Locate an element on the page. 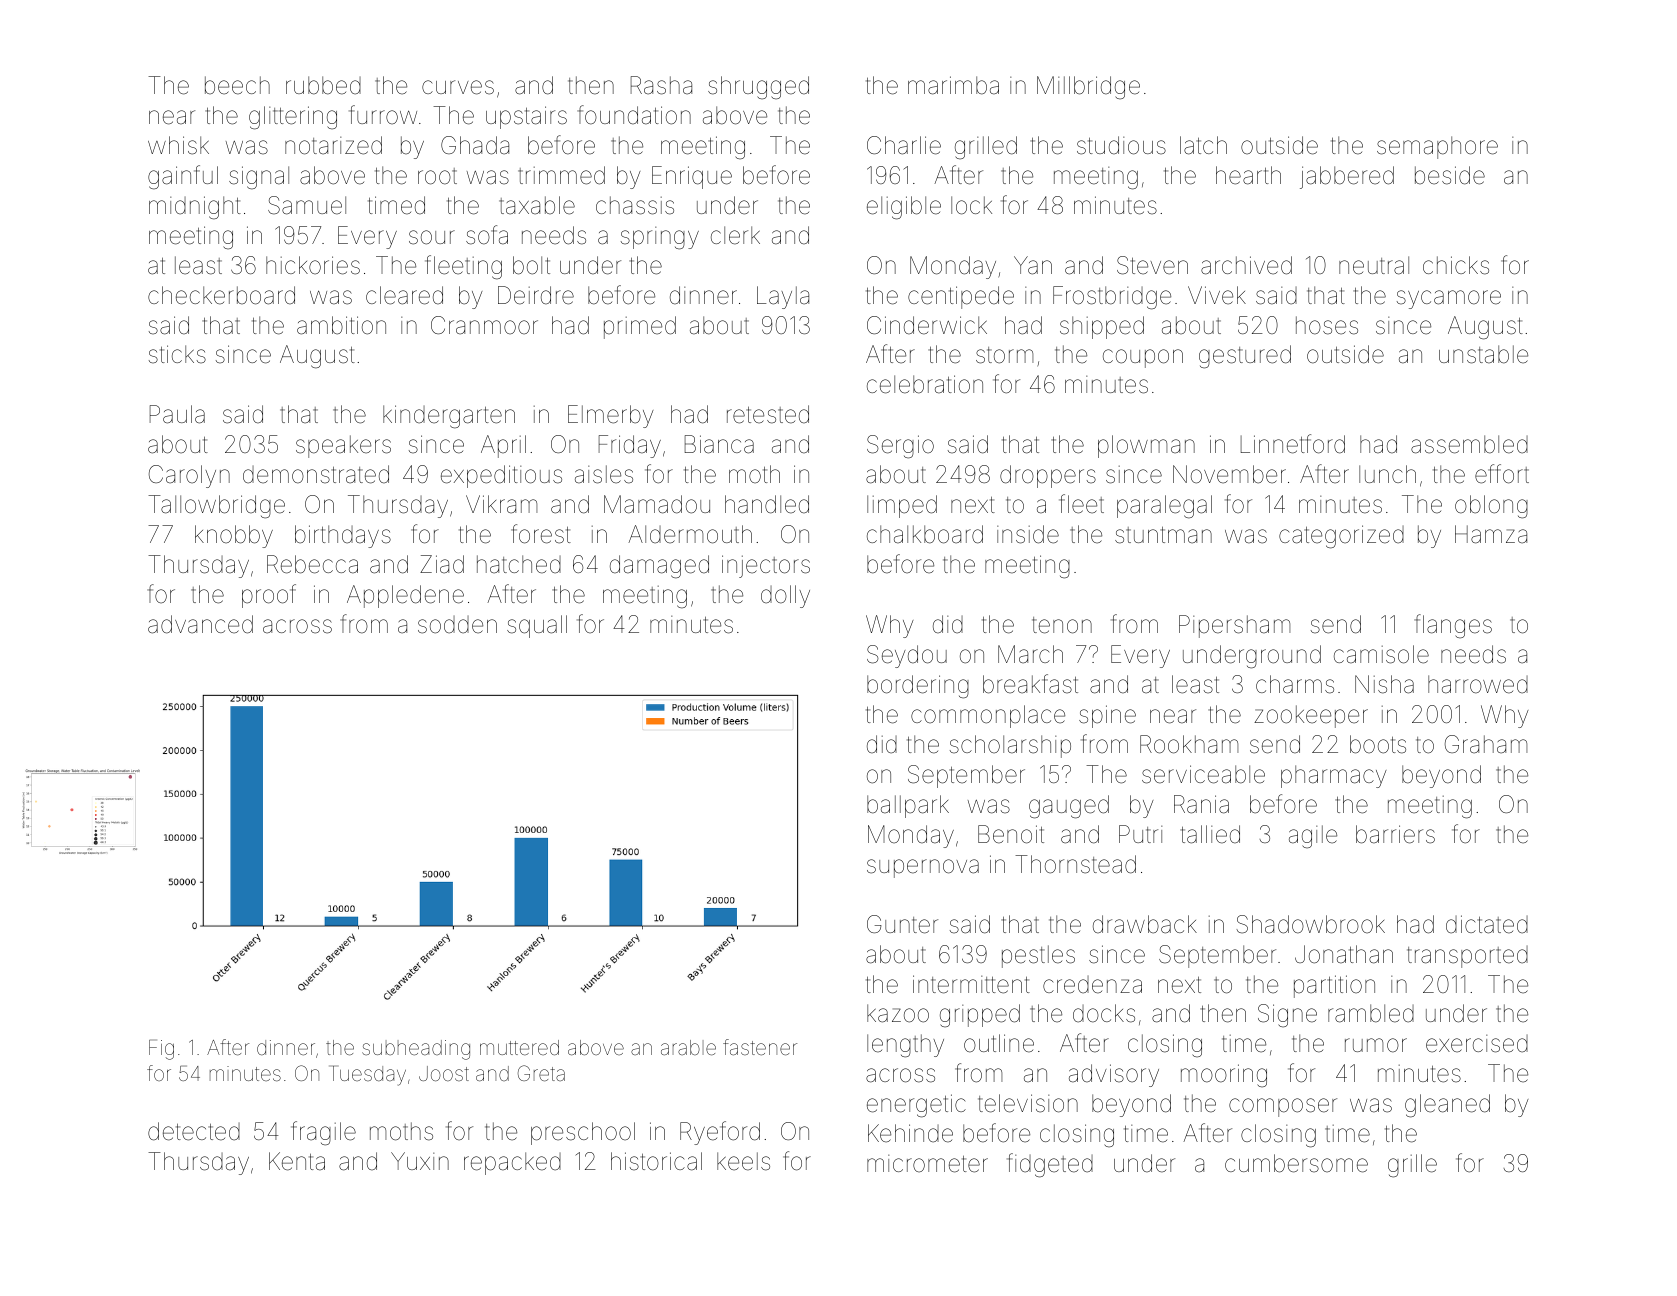 The image size is (1677, 1296). categorized is located at coordinates (1341, 537).
